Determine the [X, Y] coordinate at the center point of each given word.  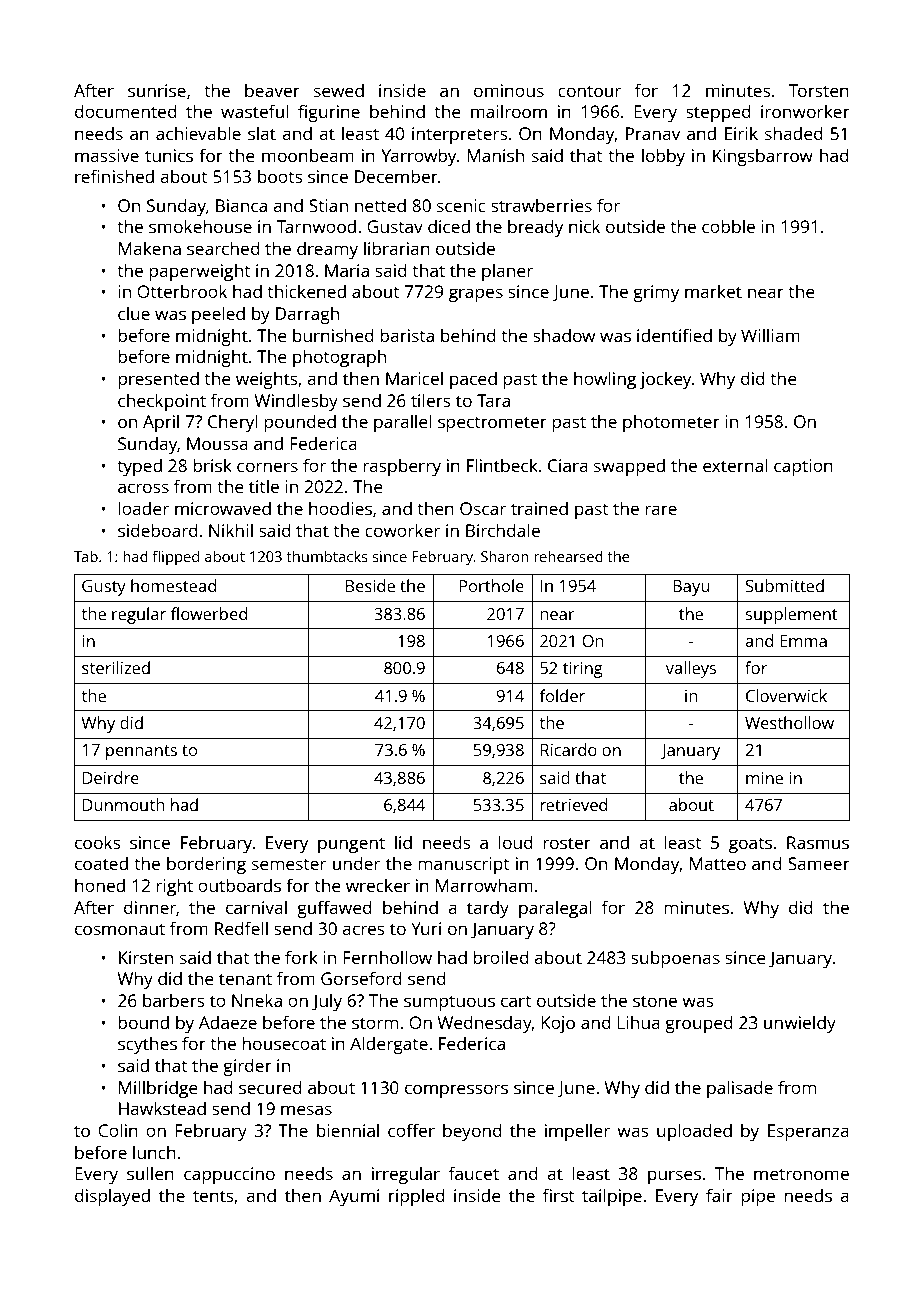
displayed [112, 1197]
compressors [456, 1091]
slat [262, 133]
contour [589, 91]
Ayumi [354, 1197]
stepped [718, 113]
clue [134, 313]
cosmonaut [120, 929]
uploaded [694, 1132]
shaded [794, 133]
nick [584, 226]
